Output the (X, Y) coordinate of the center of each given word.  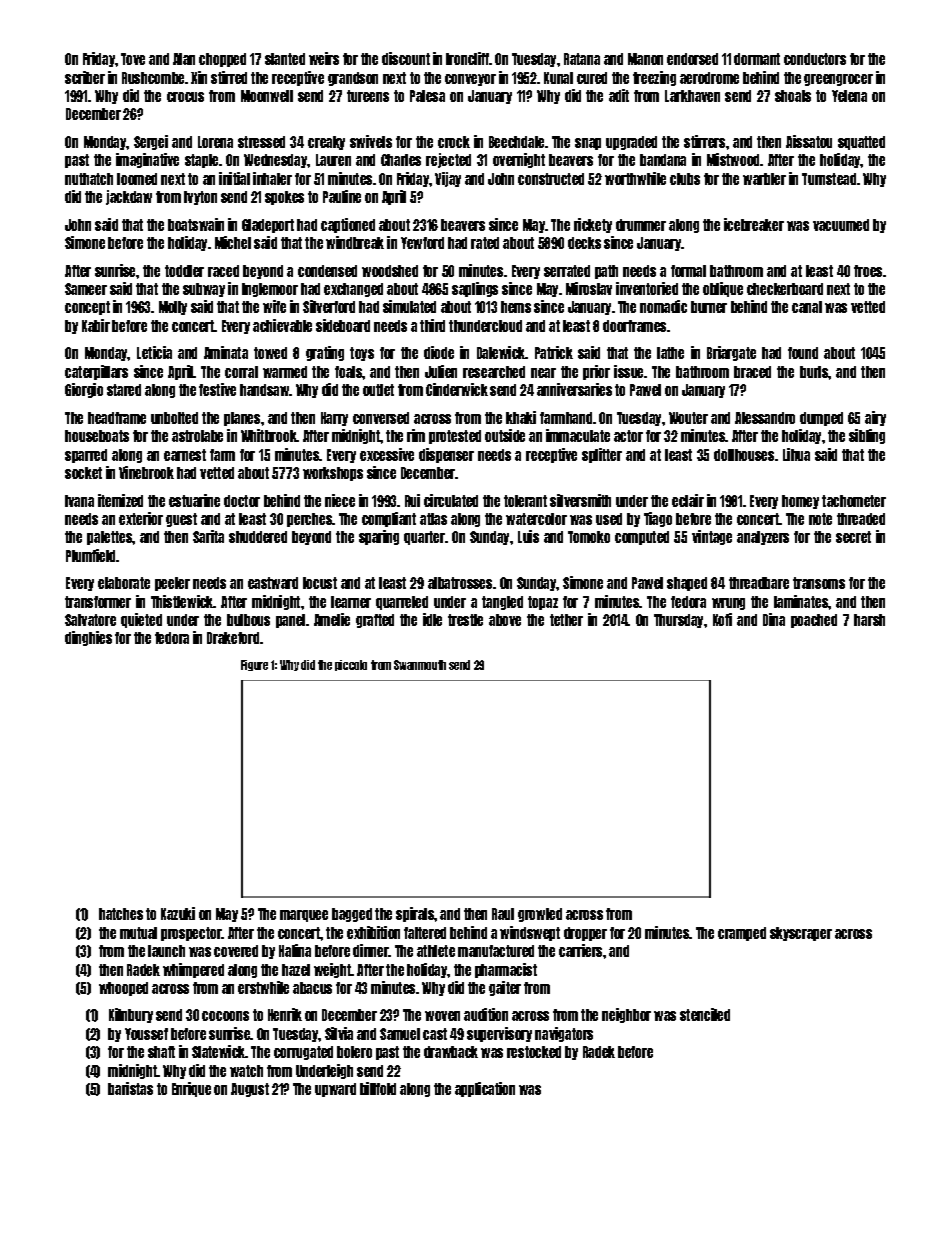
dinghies (88, 638)
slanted (285, 59)
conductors (815, 59)
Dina (774, 619)
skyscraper (801, 934)
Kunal (558, 78)
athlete (436, 951)
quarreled (402, 603)
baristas (130, 1088)
